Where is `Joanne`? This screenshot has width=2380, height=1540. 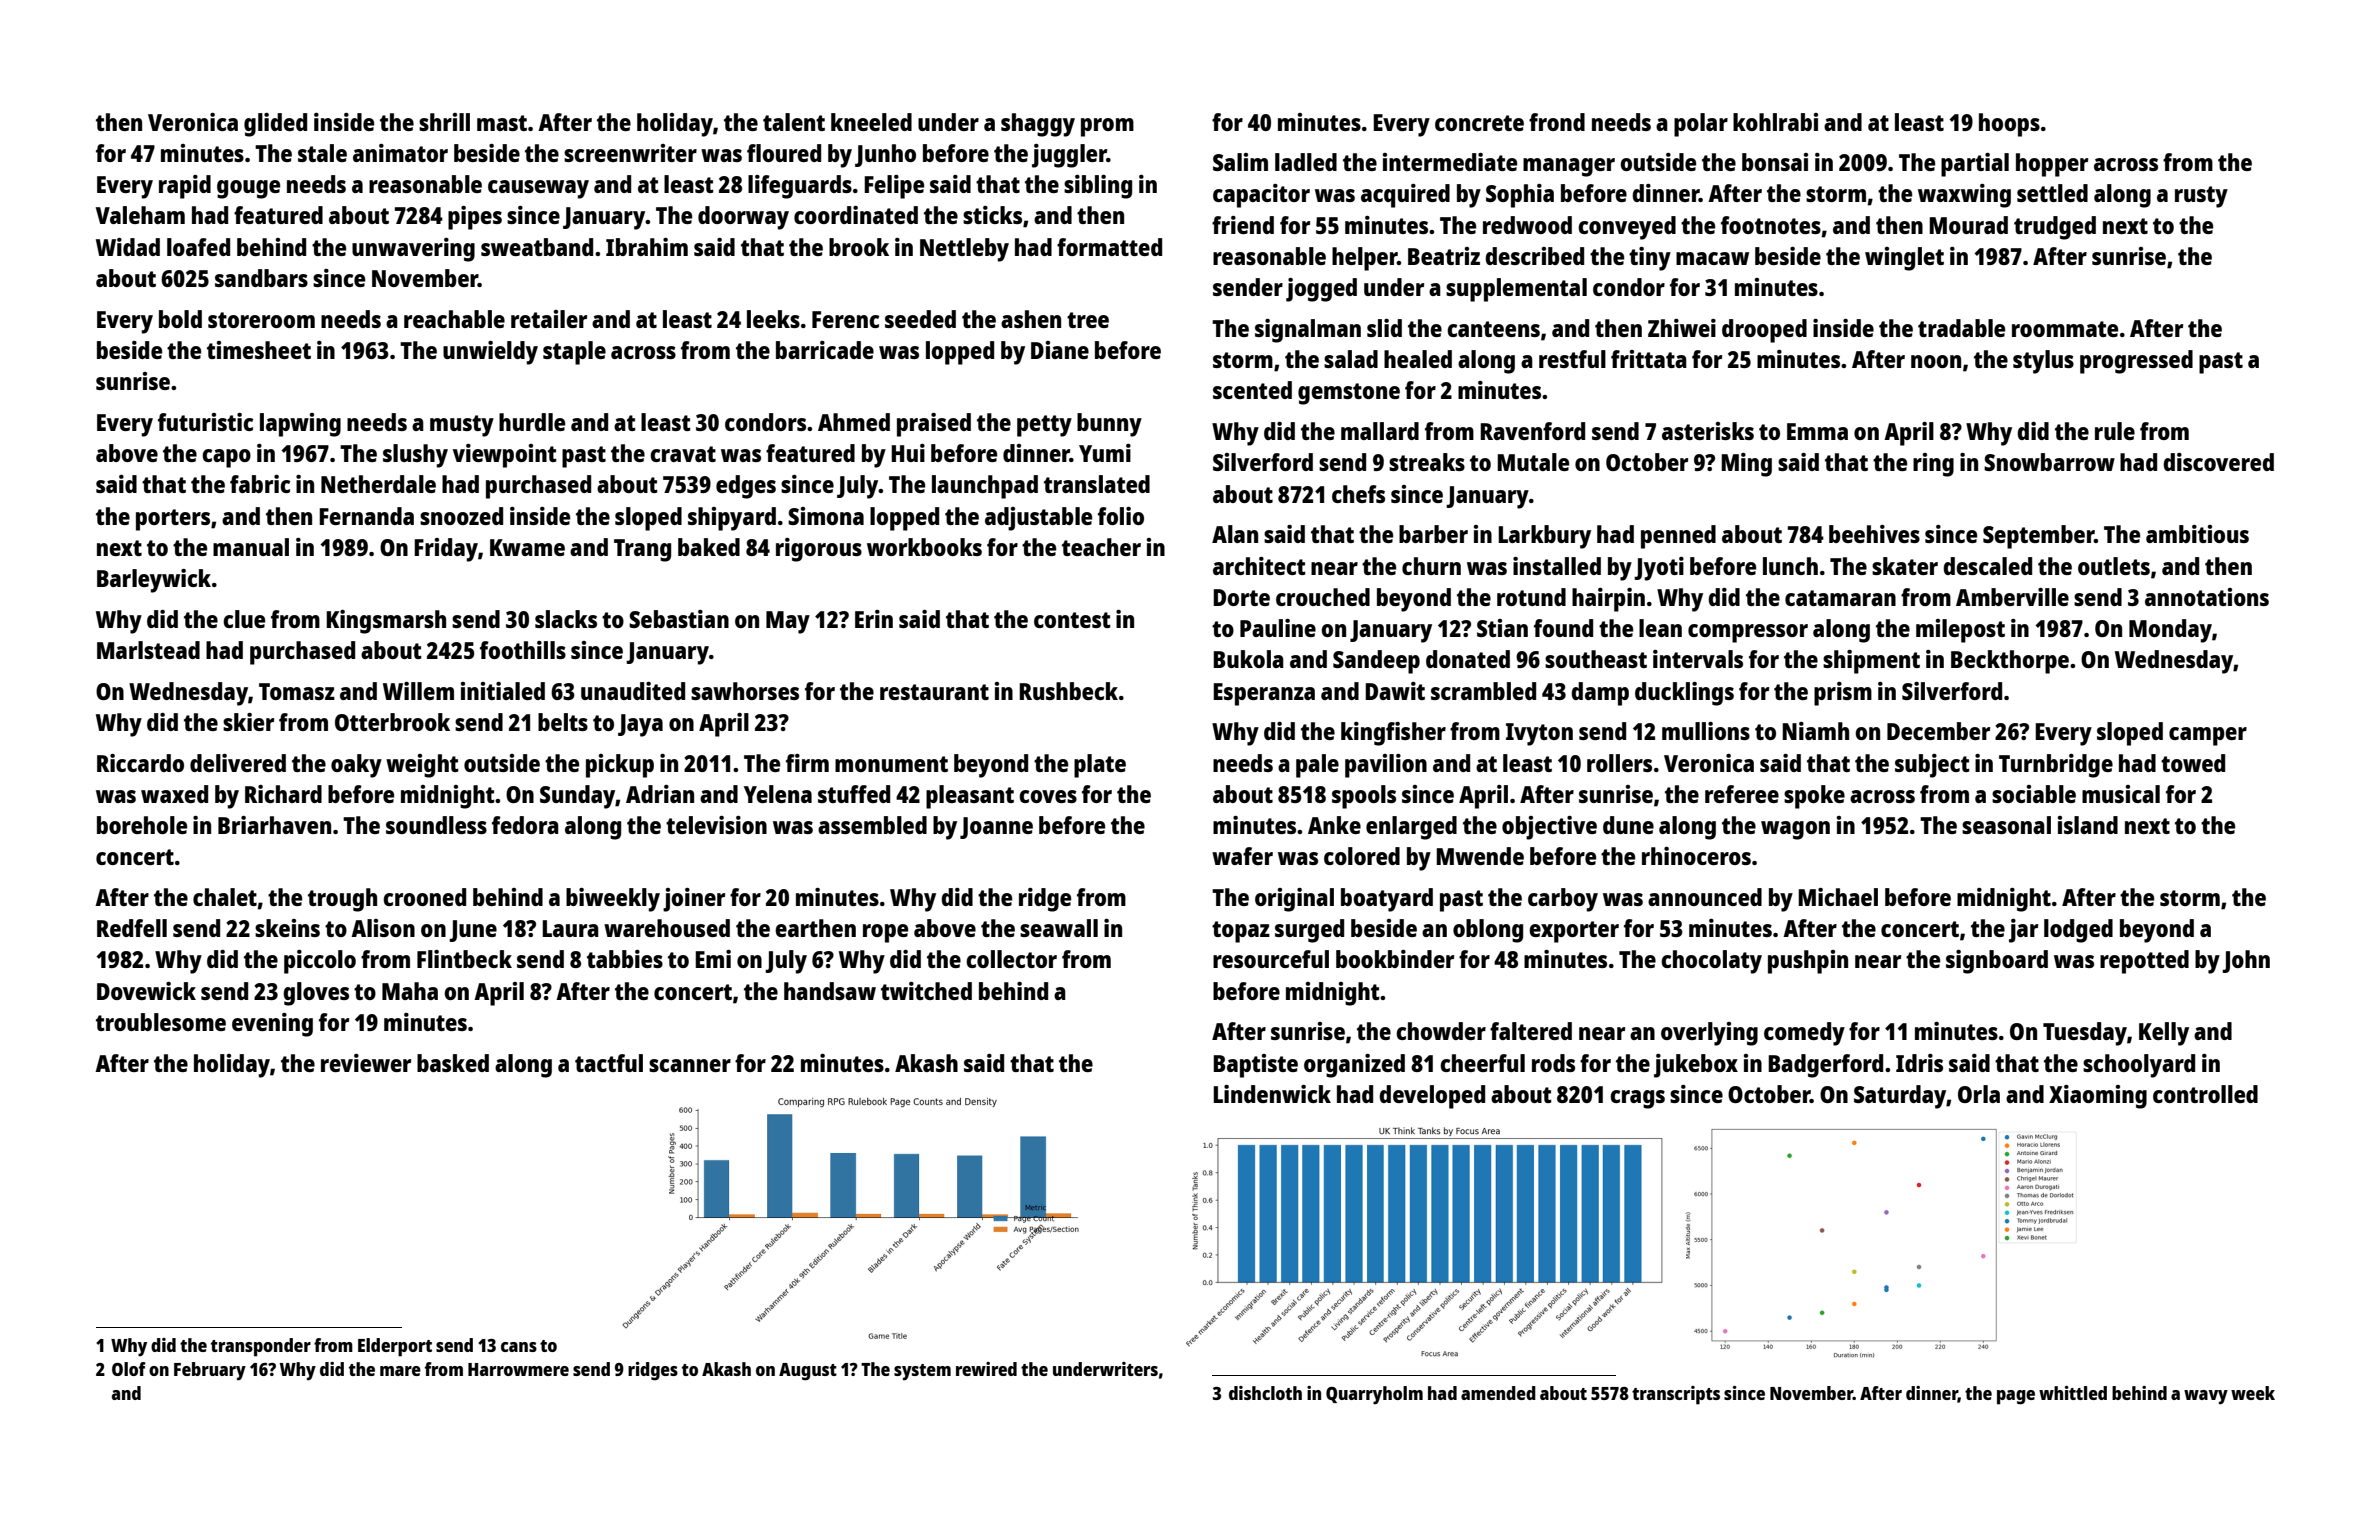 Joanne is located at coordinates (996, 828).
